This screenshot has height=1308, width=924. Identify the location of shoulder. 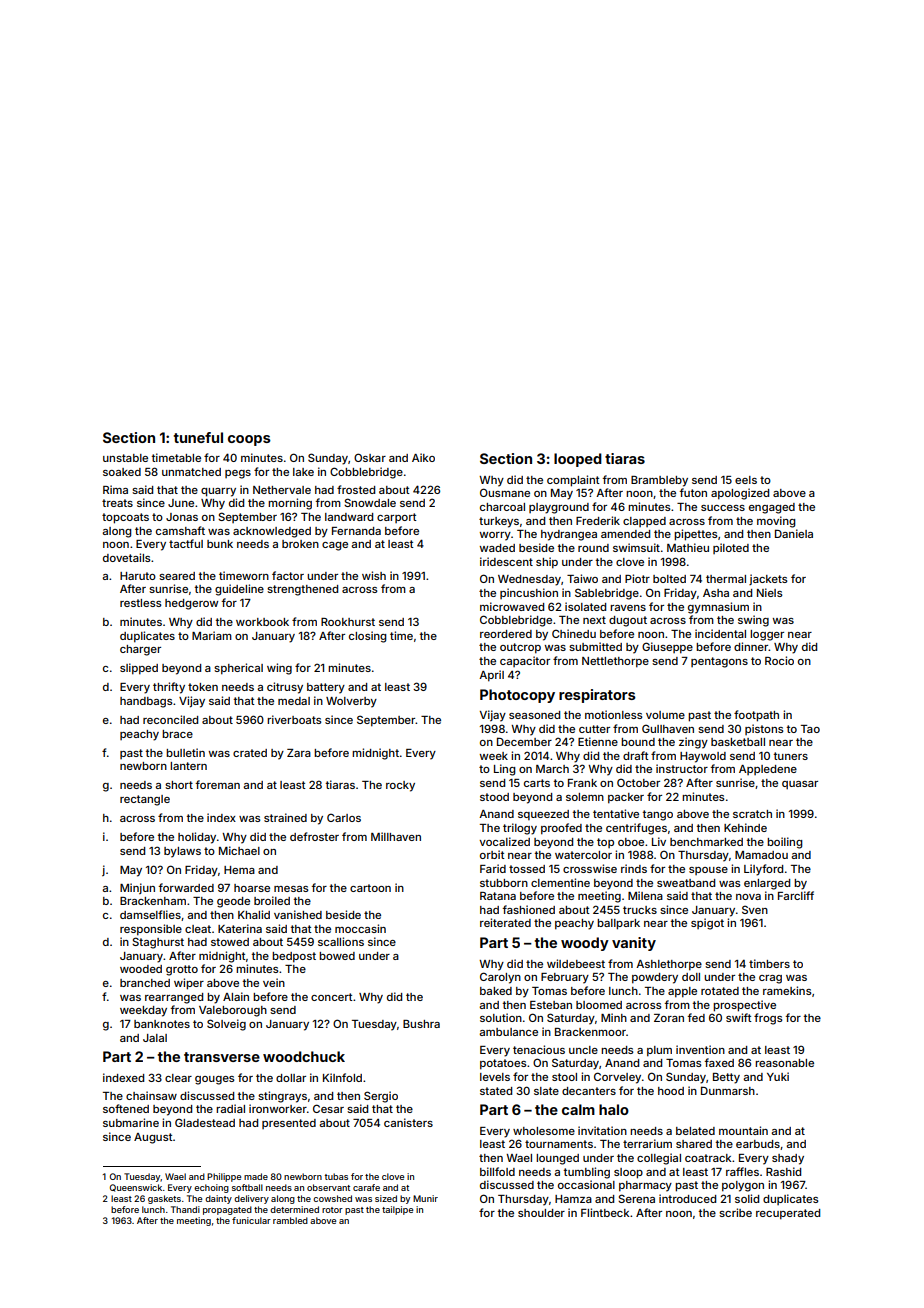
(541, 1213).
